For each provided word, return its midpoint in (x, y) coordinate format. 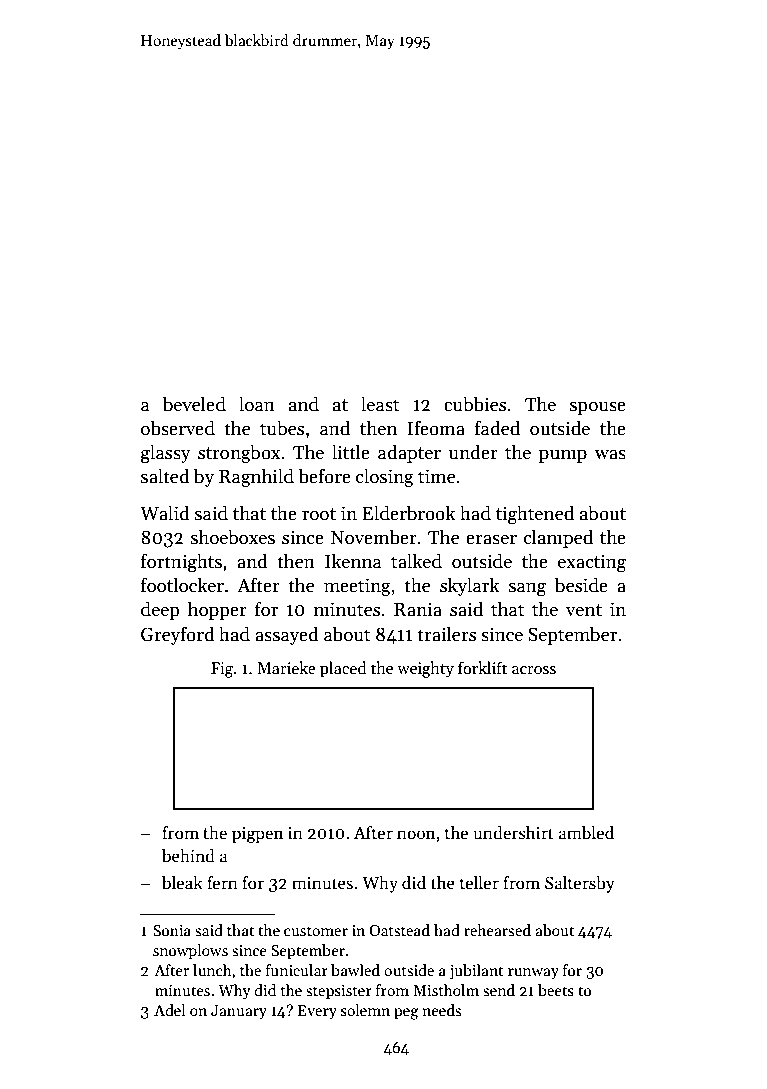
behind (188, 856)
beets (556, 990)
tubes (282, 428)
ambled (586, 833)
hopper (217, 610)
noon (416, 834)
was (610, 455)
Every (317, 1012)
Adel (169, 1010)
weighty (425, 669)
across (534, 670)
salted (165, 476)
